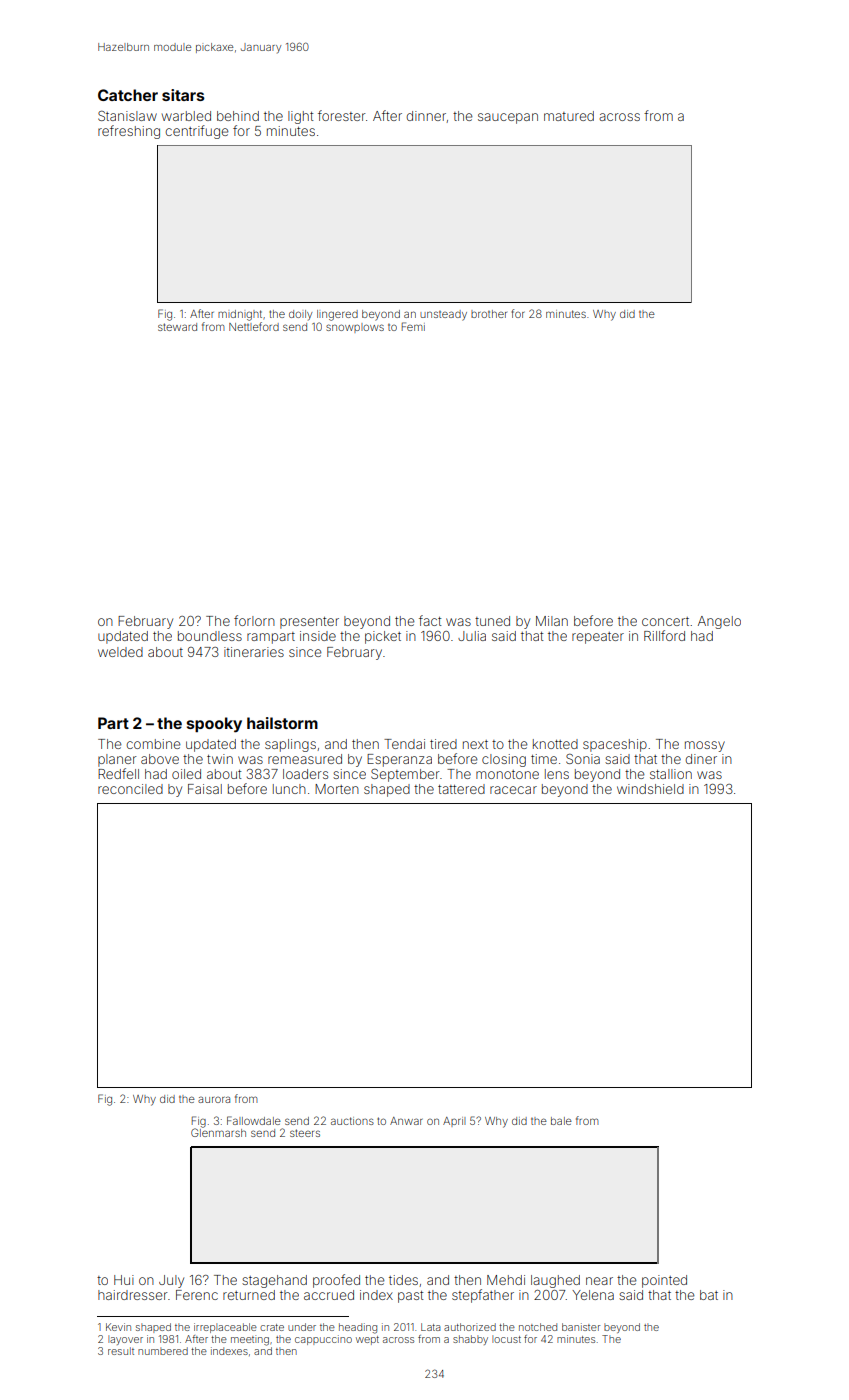 The width and height of the screenshot is (849, 1400). I want to click on Morten, so click(337, 789).
